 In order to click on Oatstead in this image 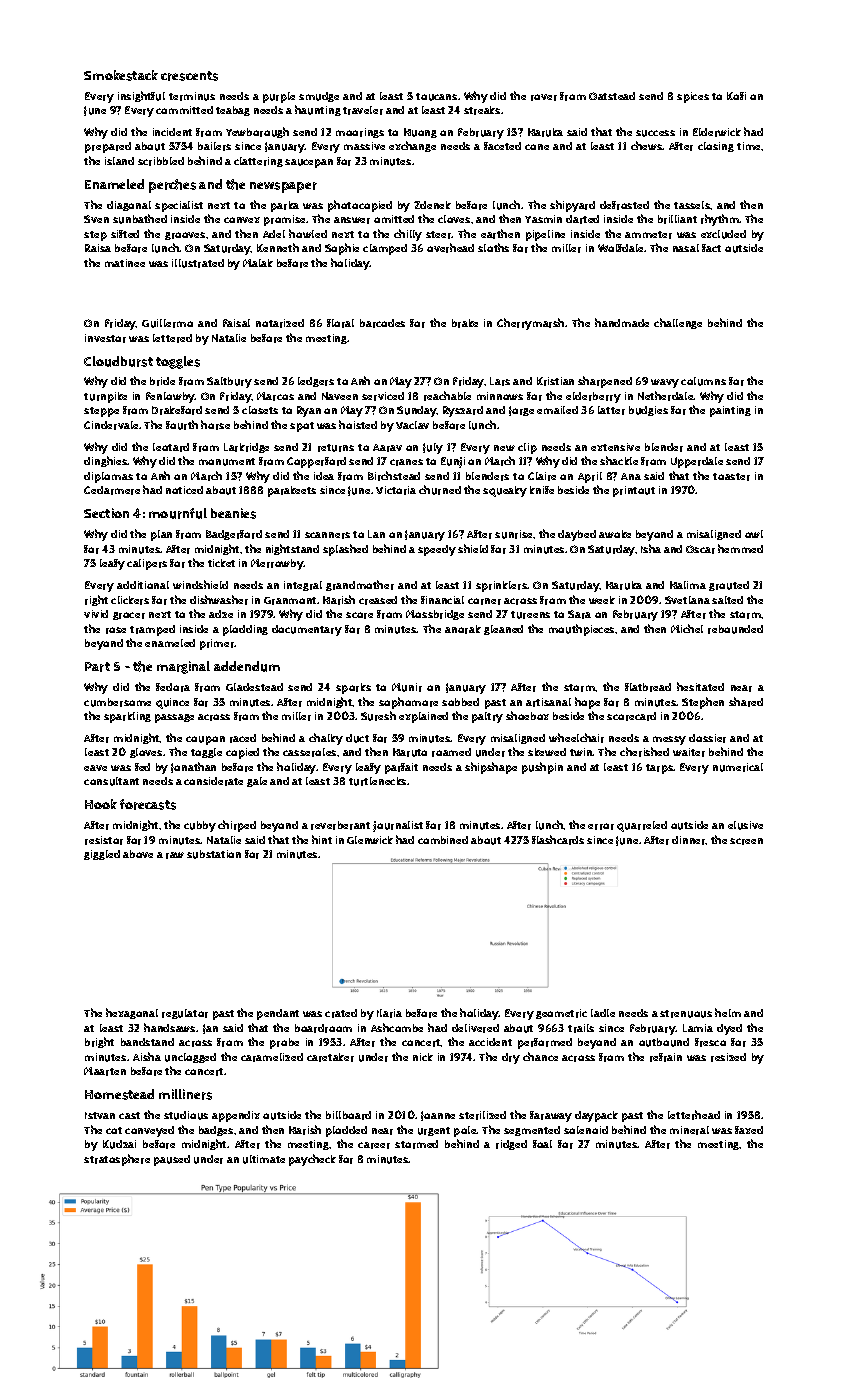, I will do `click(612, 96)`.
